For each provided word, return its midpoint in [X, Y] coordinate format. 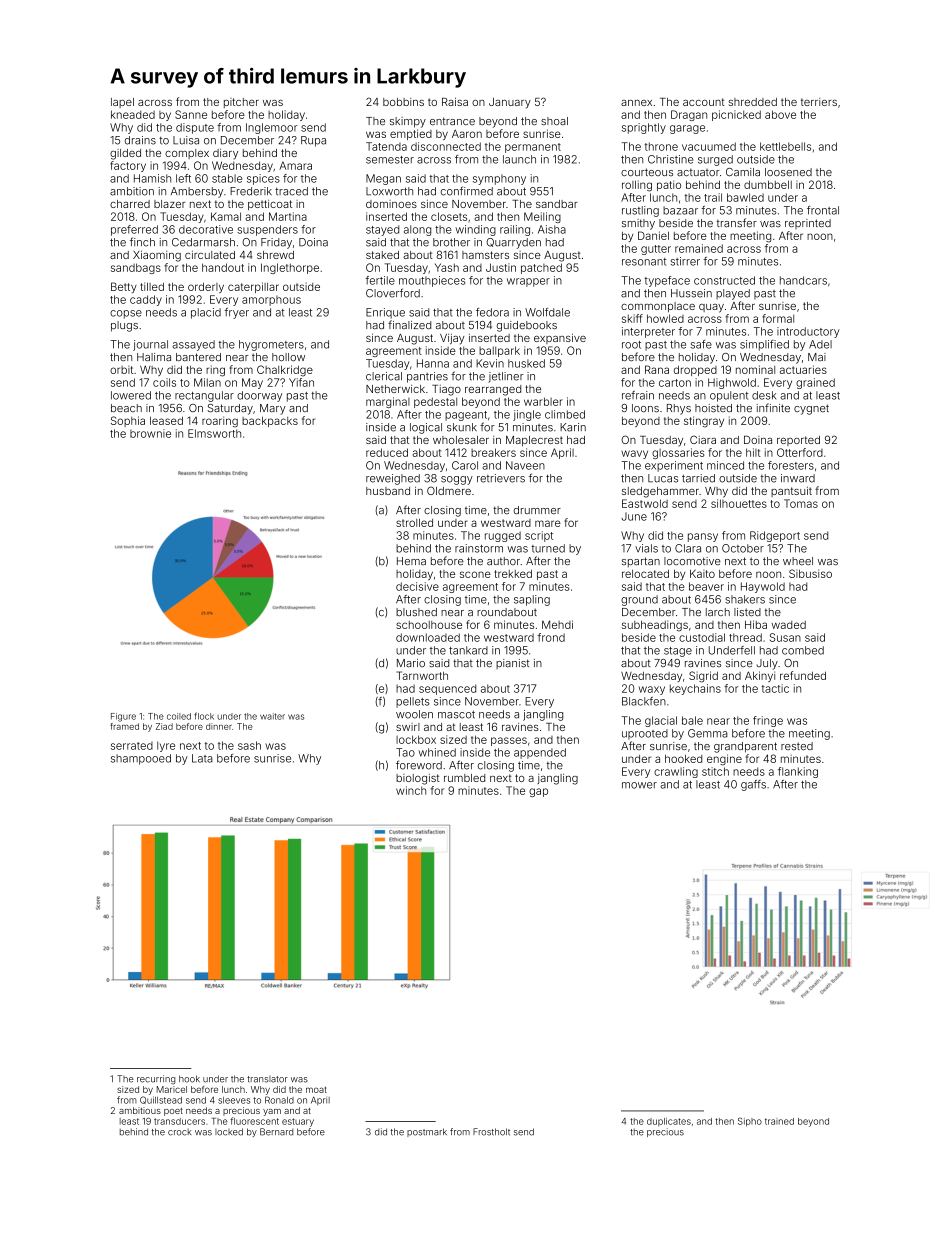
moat [316, 1089]
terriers [819, 102]
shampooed [141, 759]
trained [779, 1121]
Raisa [455, 101]
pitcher [241, 103]
